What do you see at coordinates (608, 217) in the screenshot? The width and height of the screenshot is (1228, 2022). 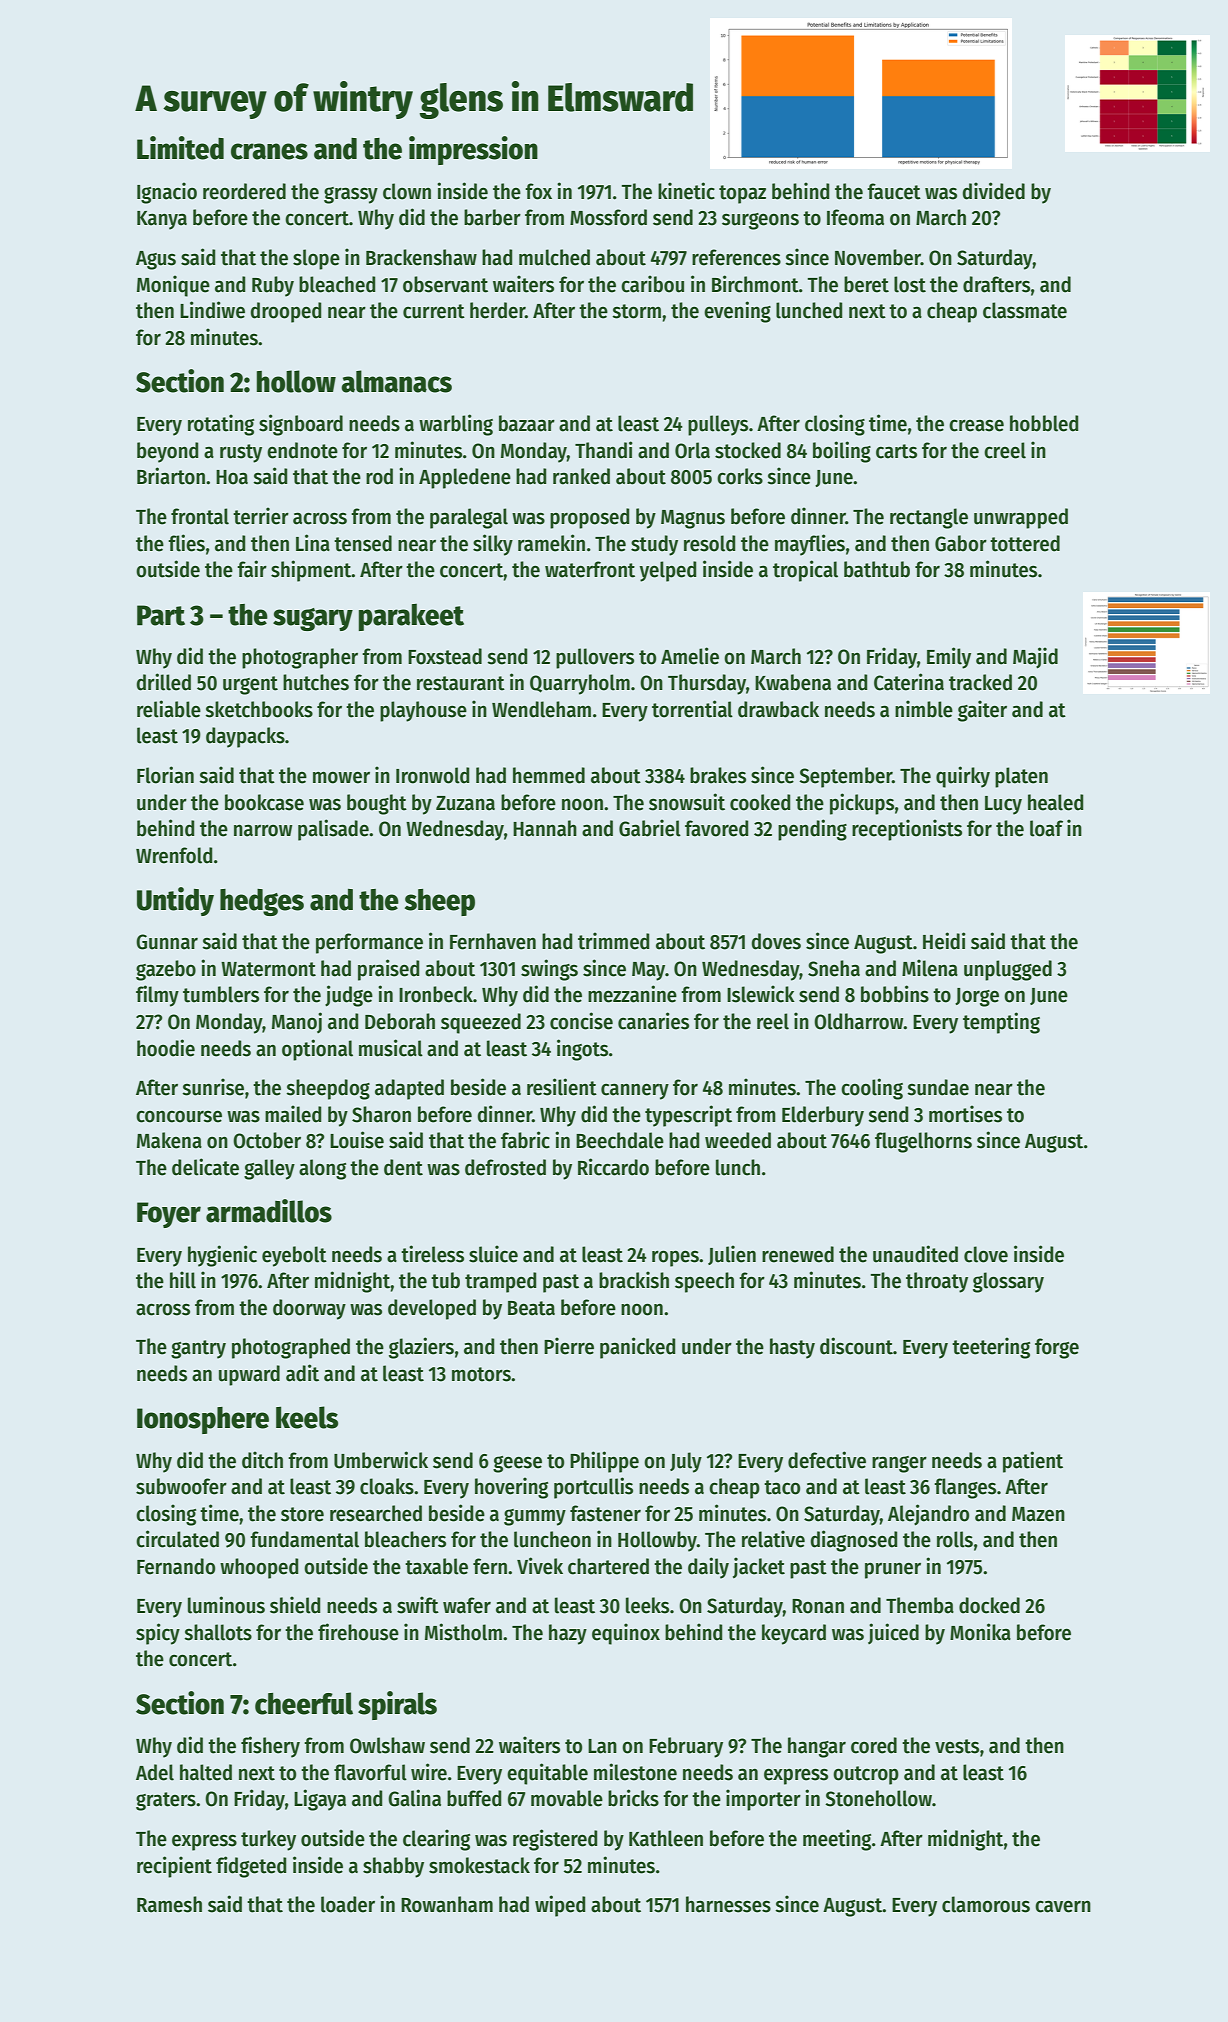 I see `Mossford` at bounding box center [608, 217].
